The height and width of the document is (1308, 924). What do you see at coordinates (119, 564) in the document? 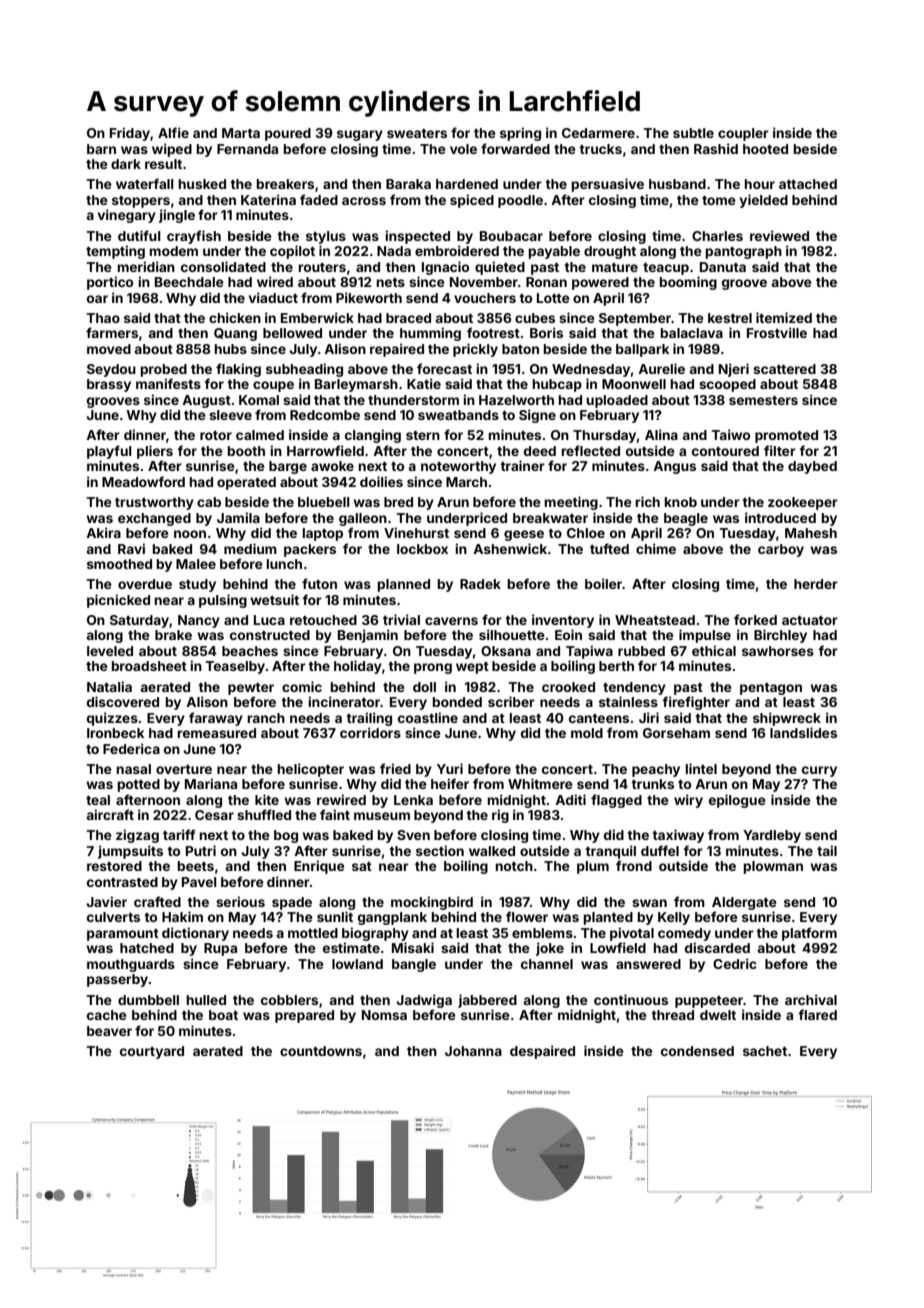
I see `smoothed` at bounding box center [119, 564].
